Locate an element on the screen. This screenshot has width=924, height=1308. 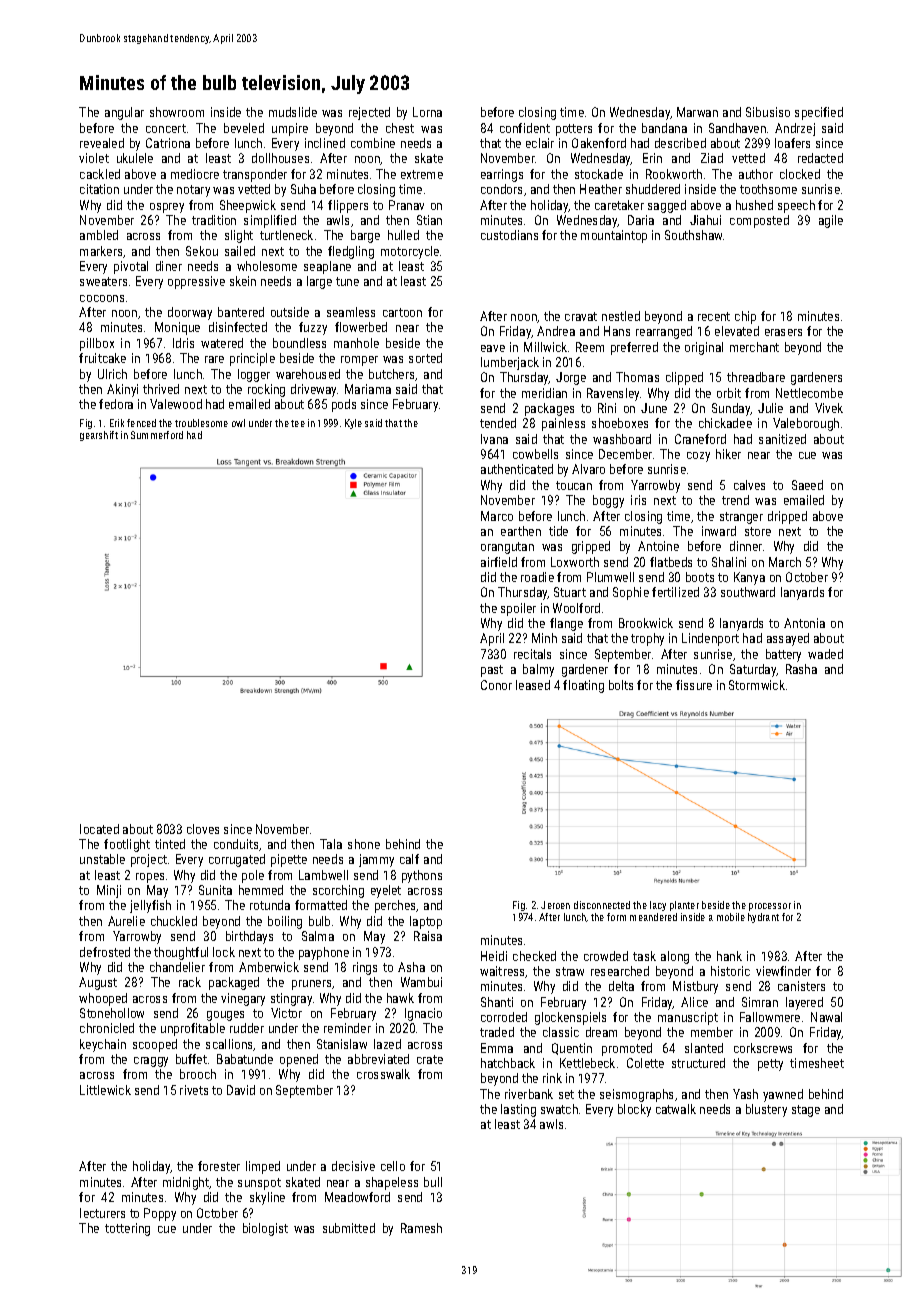
Conor is located at coordinates (496, 685).
